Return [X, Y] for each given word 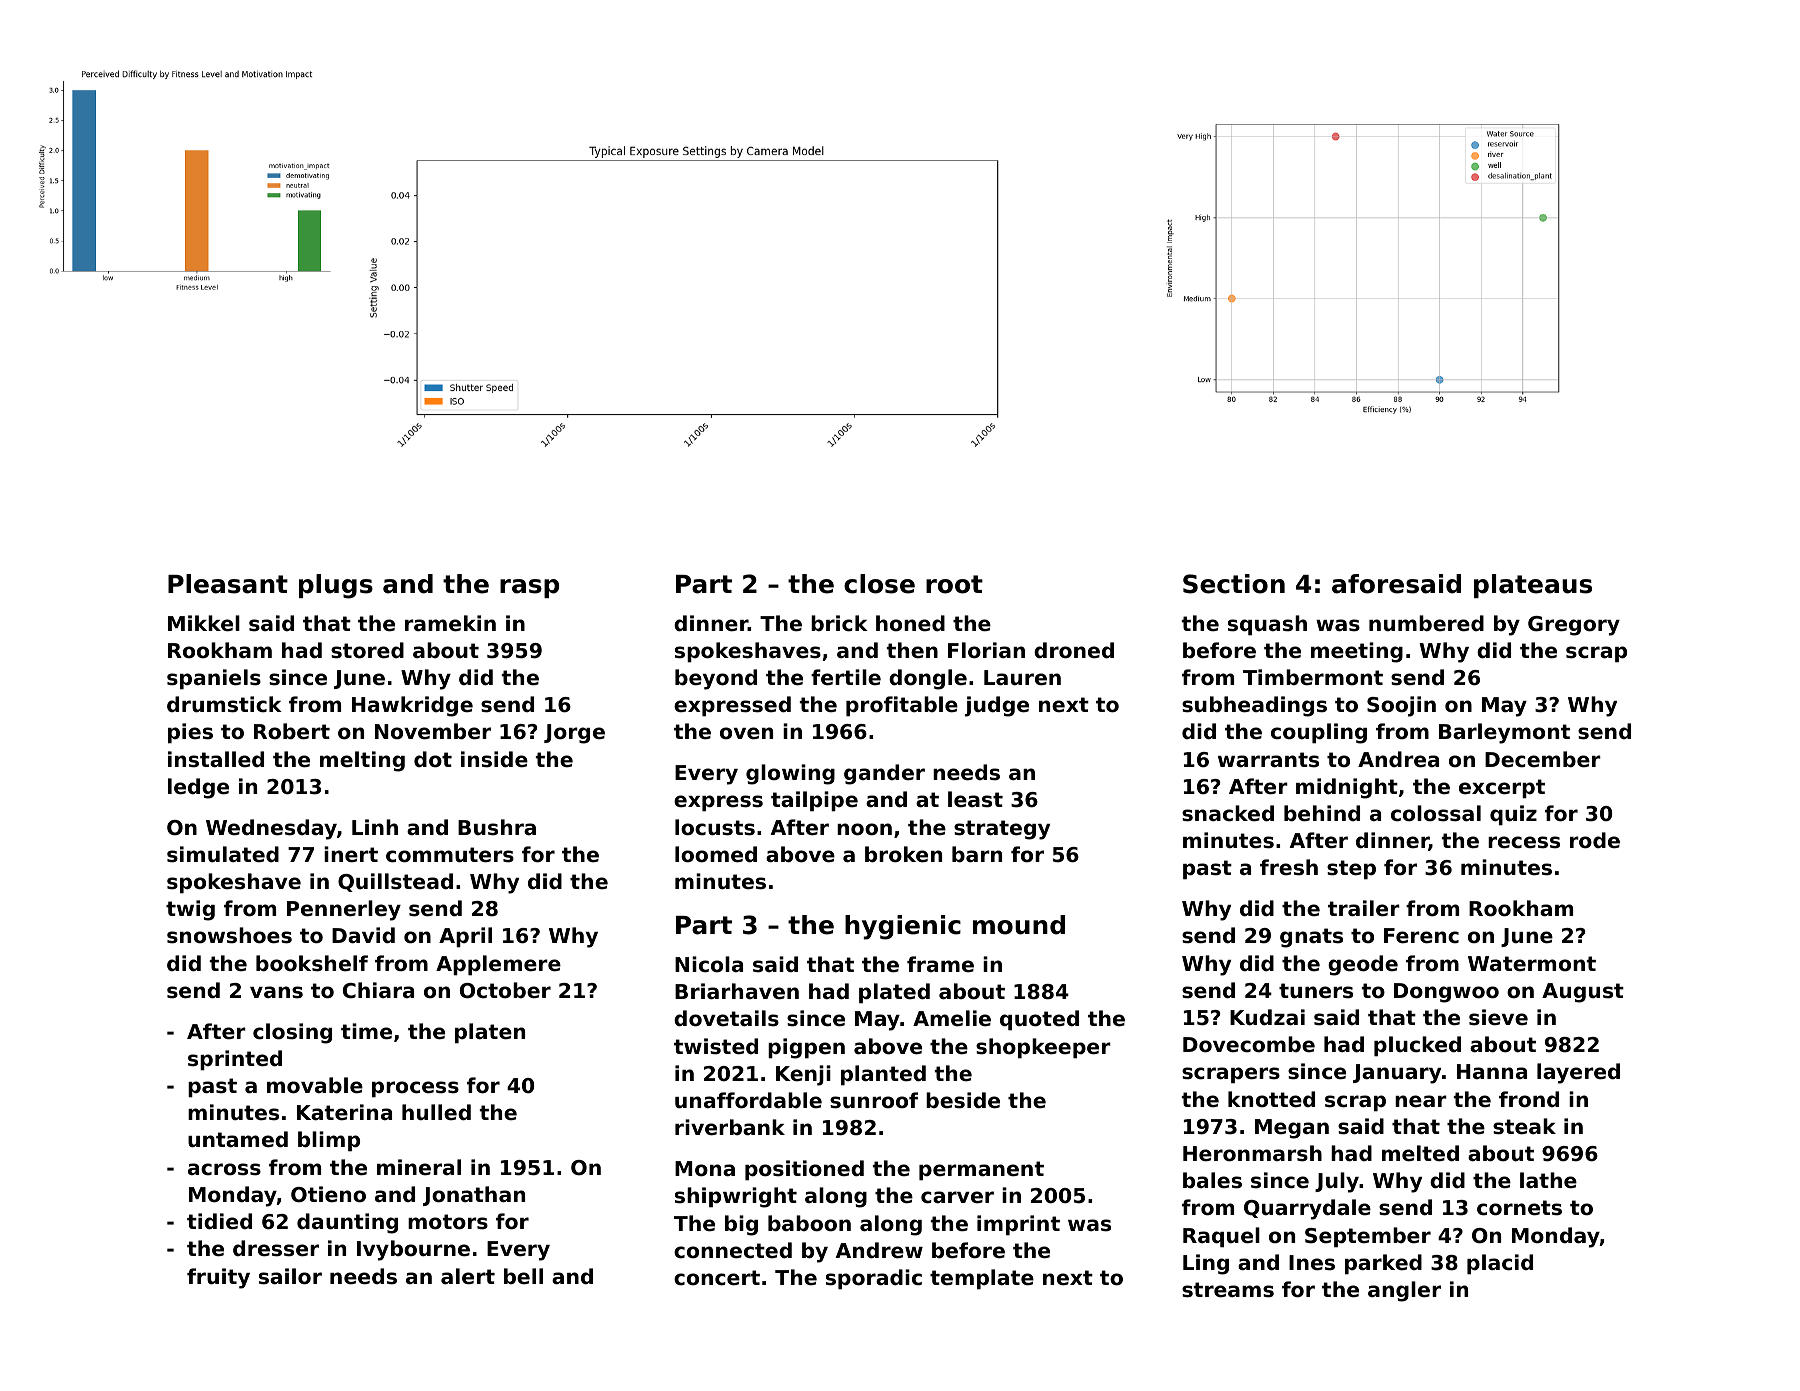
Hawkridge [412, 706]
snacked [1228, 813]
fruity [218, 1278]
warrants [1268, 760]
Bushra [497, 827]
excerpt [1502, 789]
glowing [790, 774]
